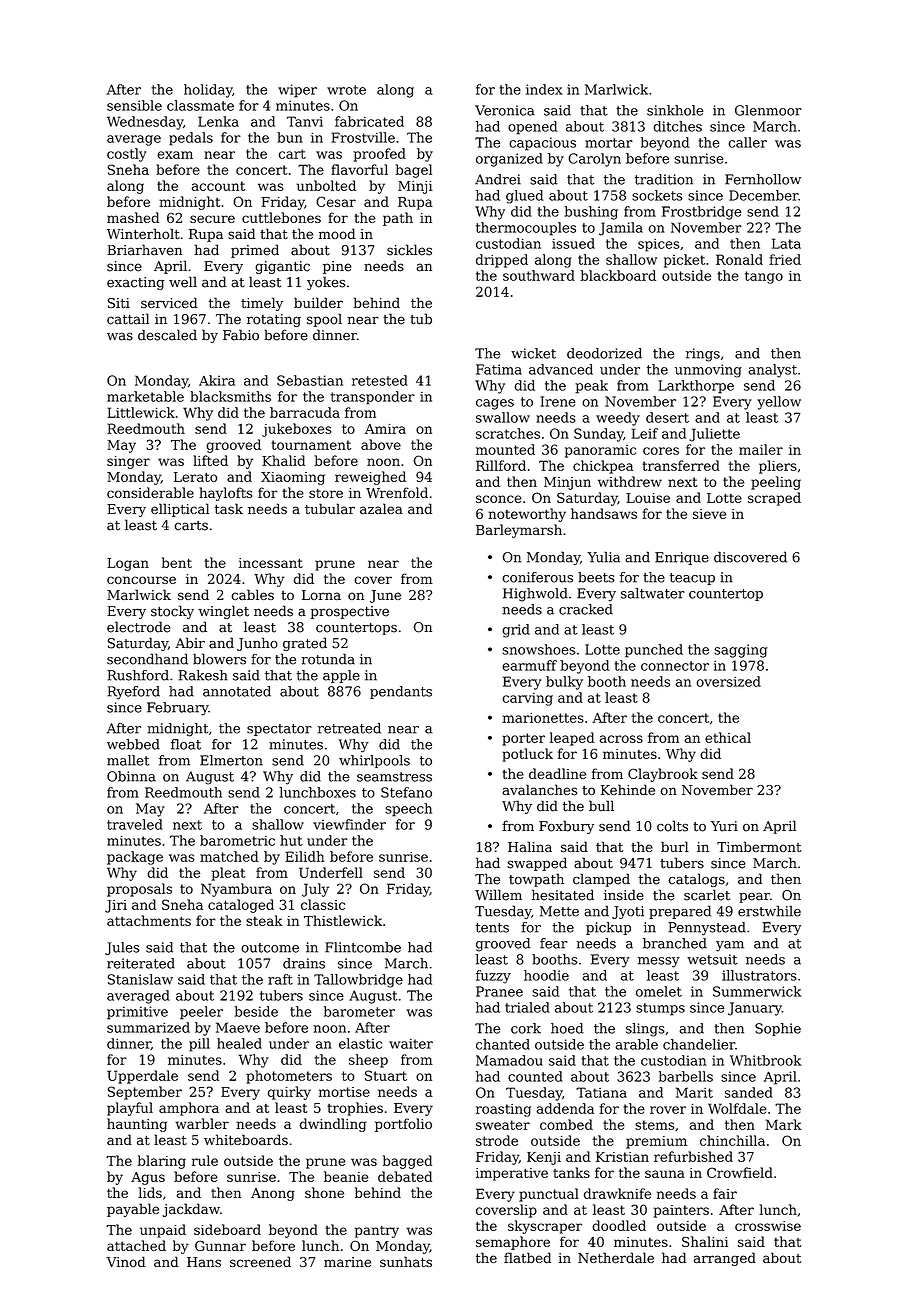 The image size is (908, 1316). I want to click on spool, so click(324, 320).
